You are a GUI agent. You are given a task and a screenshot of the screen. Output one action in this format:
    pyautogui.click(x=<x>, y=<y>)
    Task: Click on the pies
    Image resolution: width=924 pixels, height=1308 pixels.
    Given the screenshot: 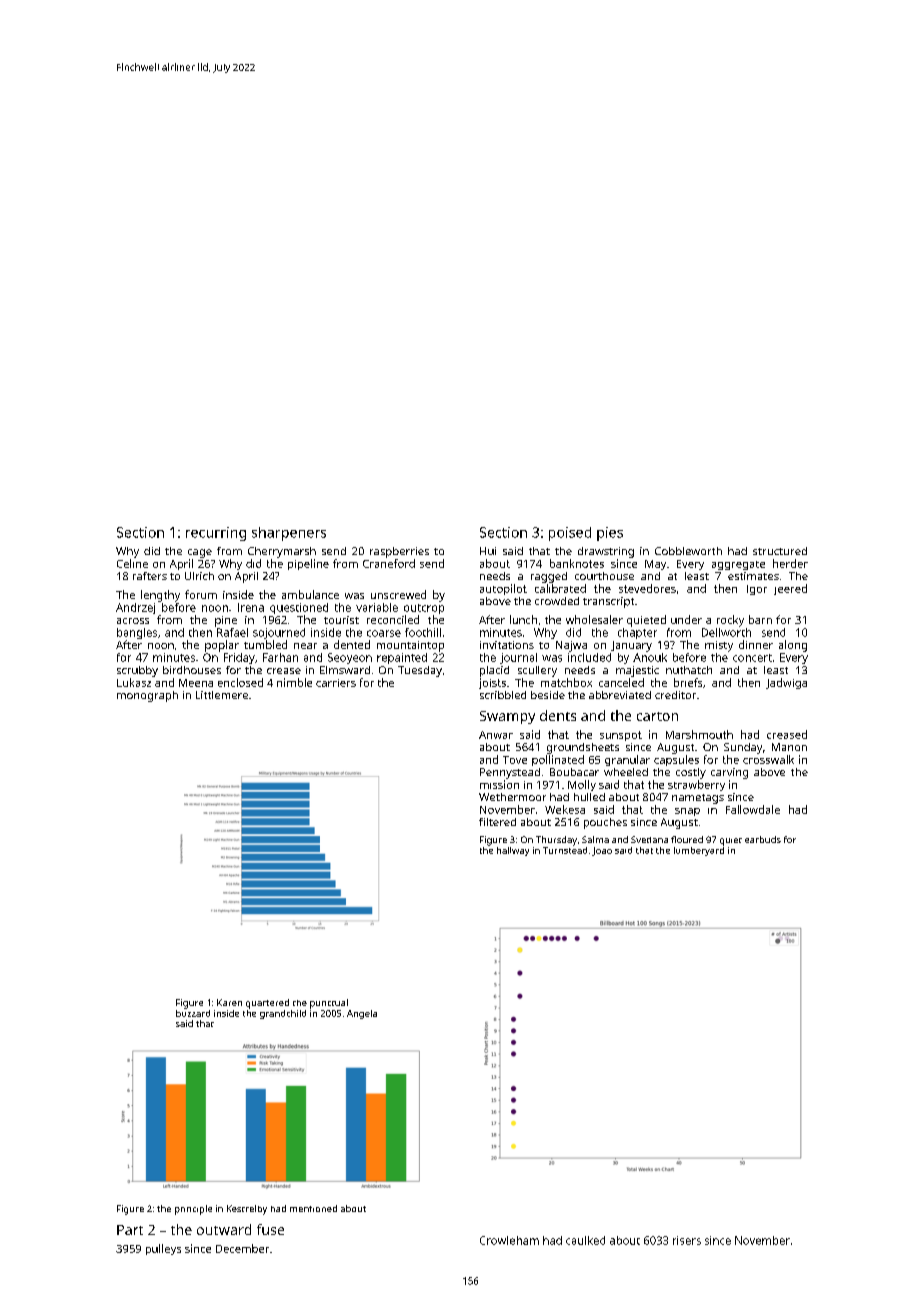 What is the action you would take?
    pyautogui.click(x=610, y=534)
